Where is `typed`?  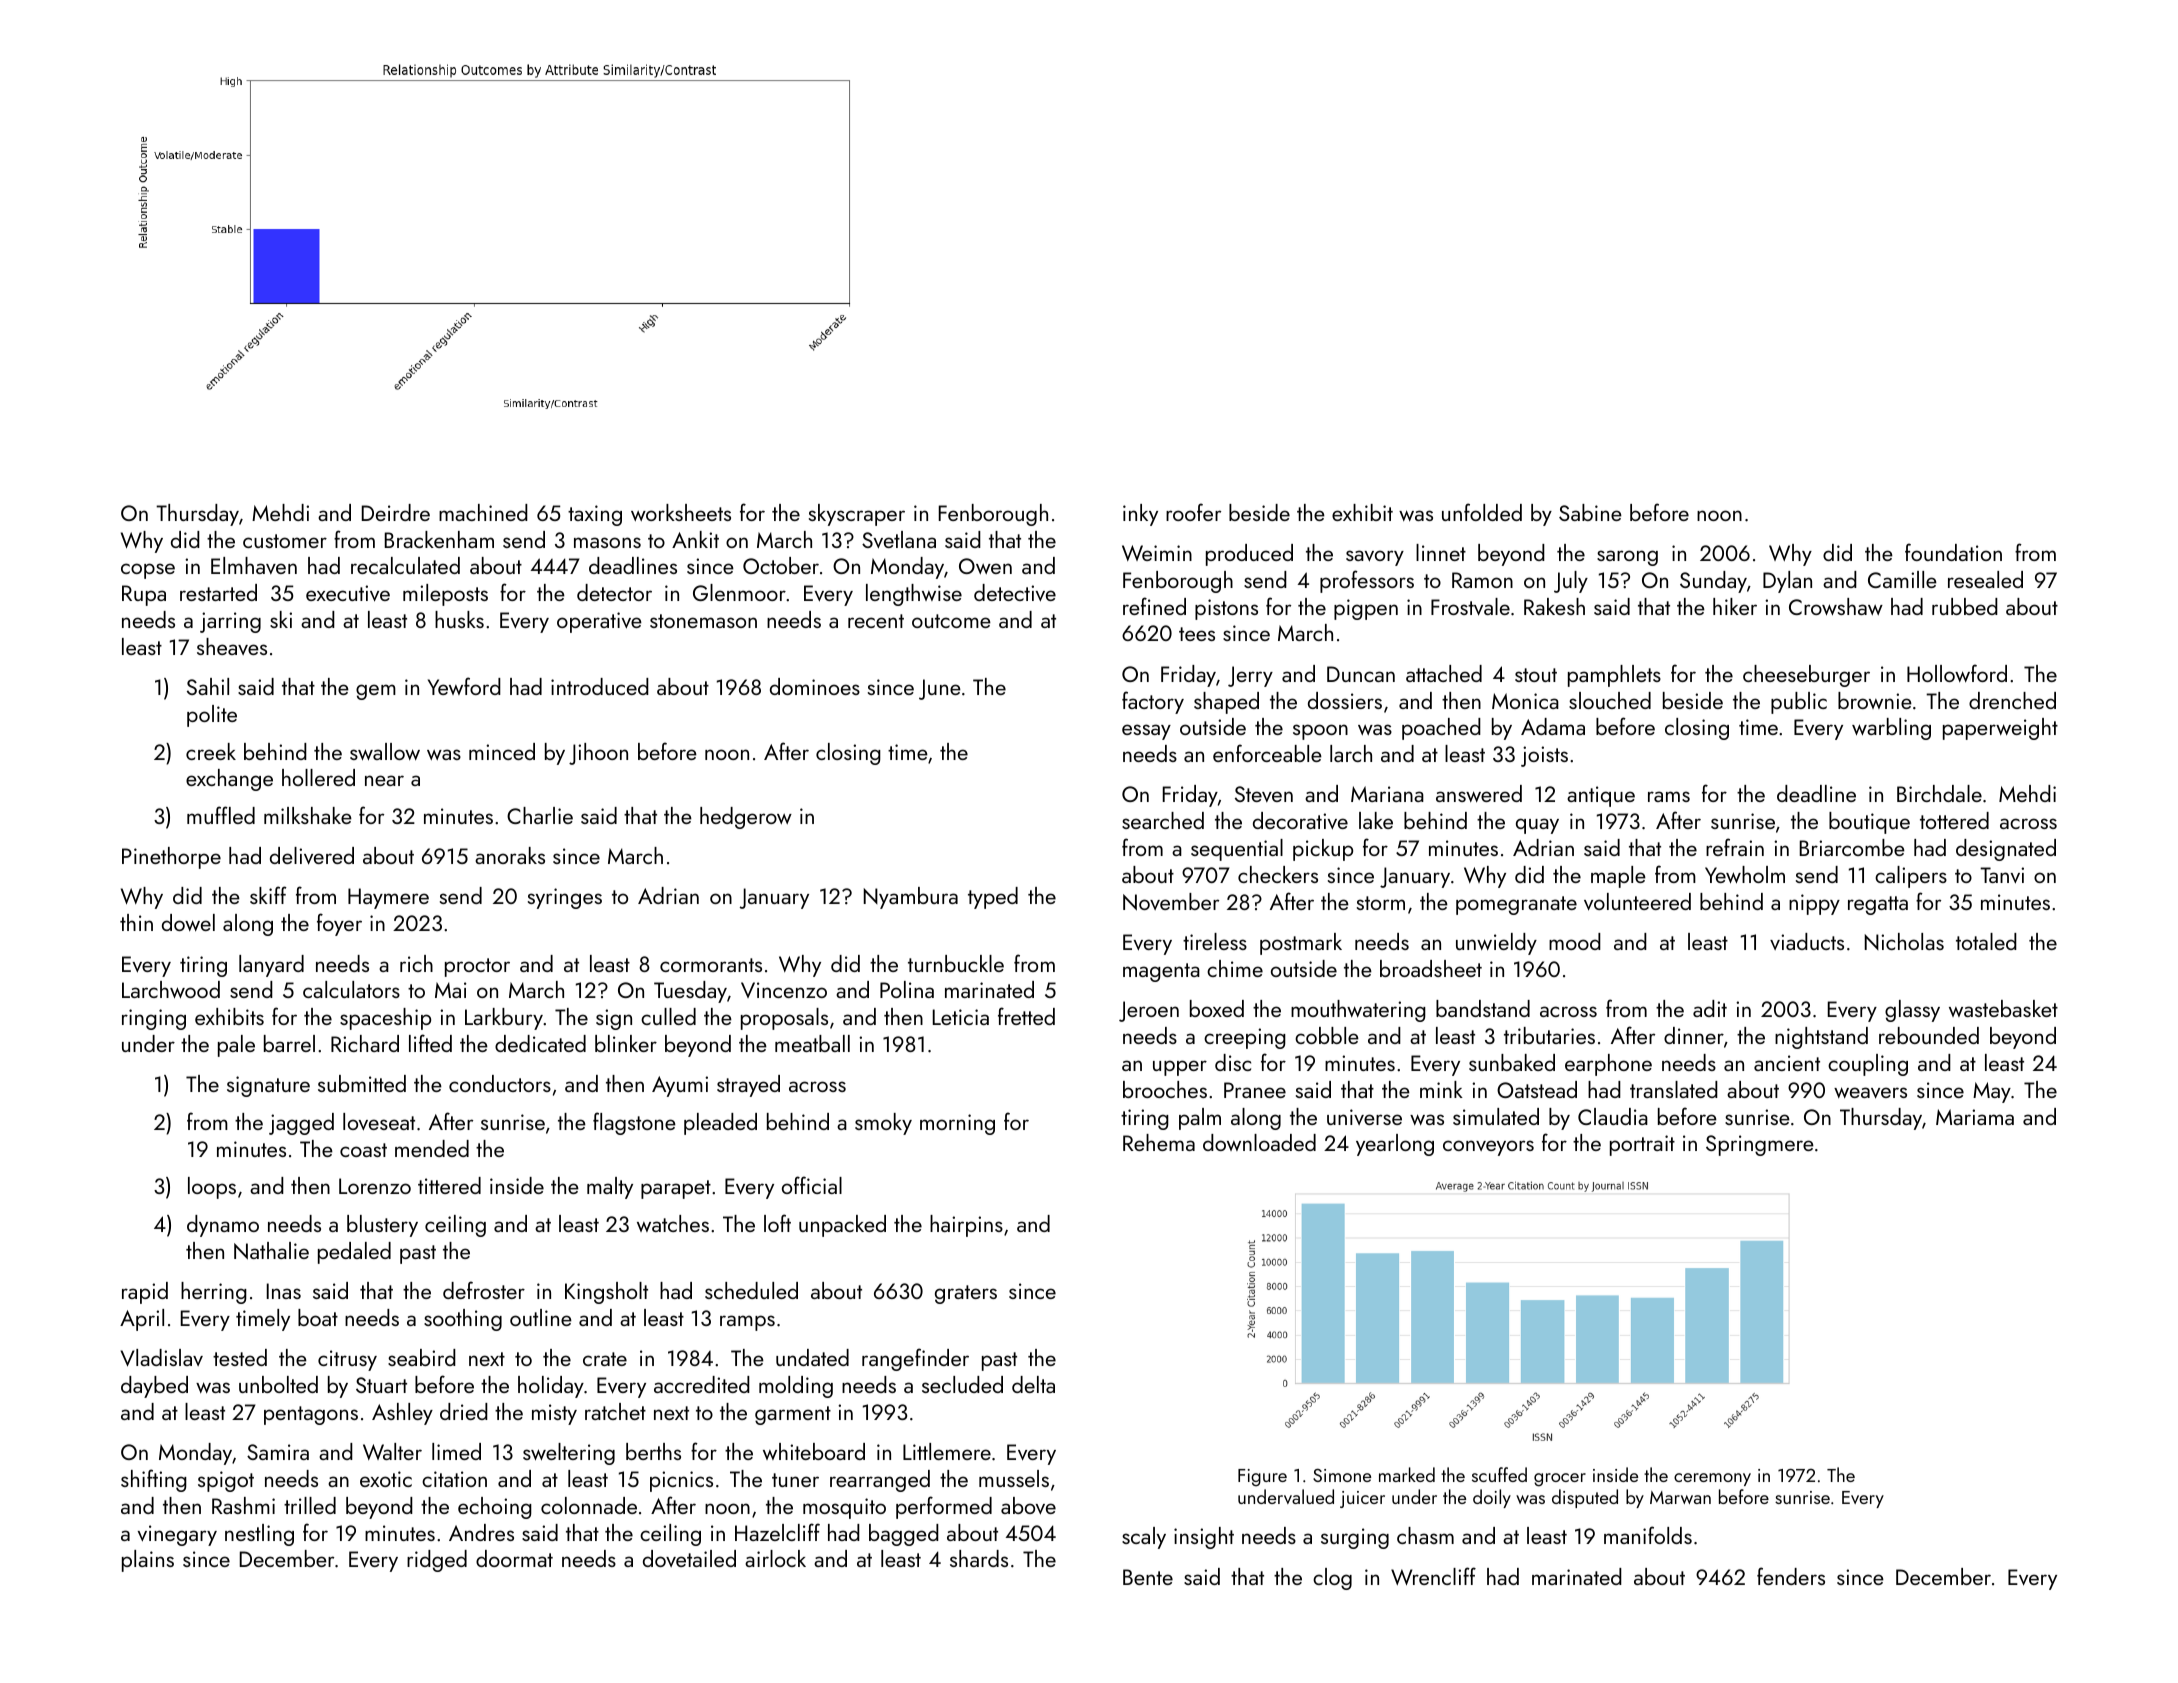 typed is located at coordinates (993, 898).
